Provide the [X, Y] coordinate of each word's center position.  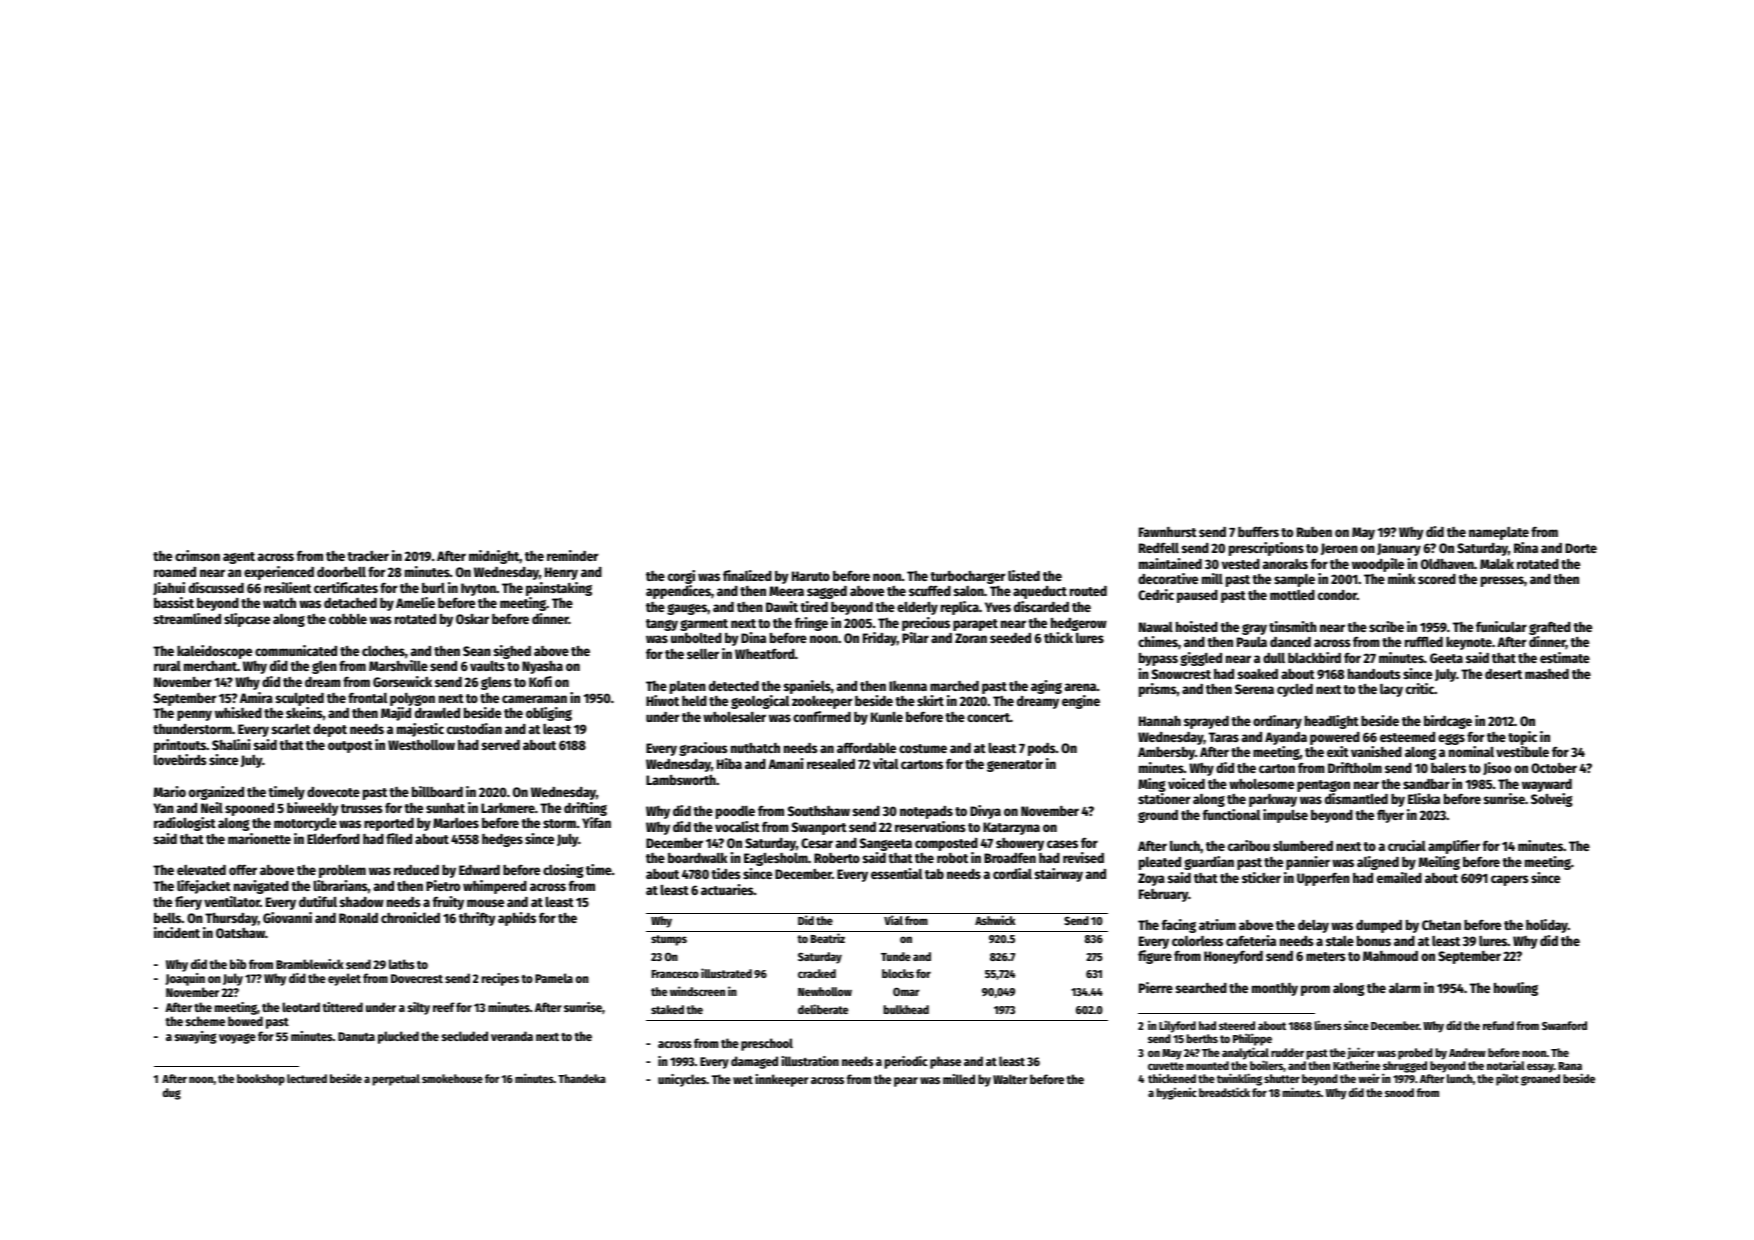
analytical [1245, 1053]
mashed [1547, 674]
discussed [216, 587]
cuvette [1166, 1066]
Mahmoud [1390, 956]
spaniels [807, 687]
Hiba [729, 763]
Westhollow [421, 745]
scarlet [291, 729]
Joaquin [185, 979]
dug [172, 1094]
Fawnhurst [1168, 532]
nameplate [1499, 533]
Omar [906, 991]
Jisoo [1497, 768]
